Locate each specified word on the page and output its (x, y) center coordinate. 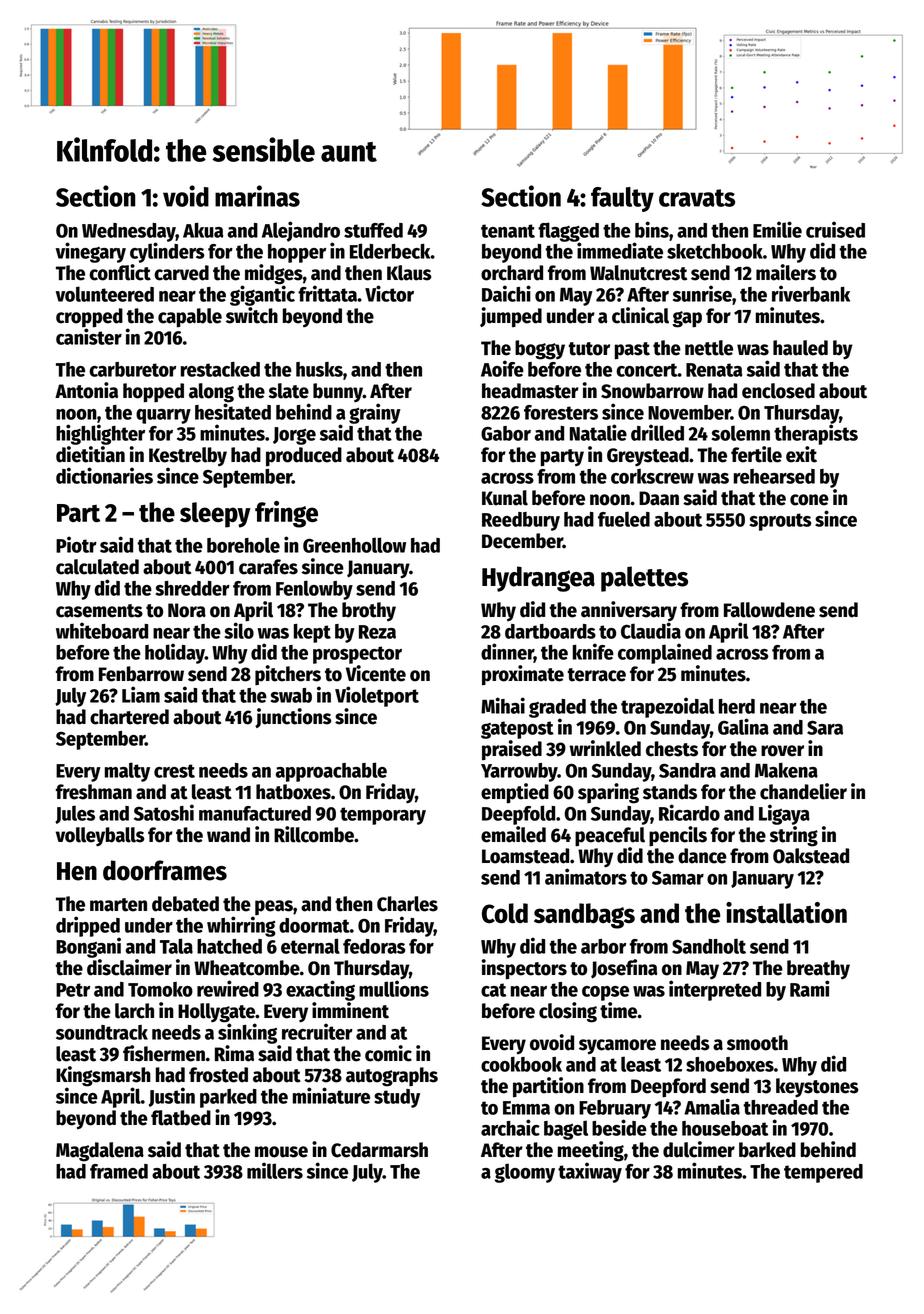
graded (557, 708)
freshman (94, 792)
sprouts (780, 522)
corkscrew (652, 476)
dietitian (90, 454)
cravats (697, 198)
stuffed (373, 230)
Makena (786, 770)
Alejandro (301, 231)
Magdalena (100, 1152)
